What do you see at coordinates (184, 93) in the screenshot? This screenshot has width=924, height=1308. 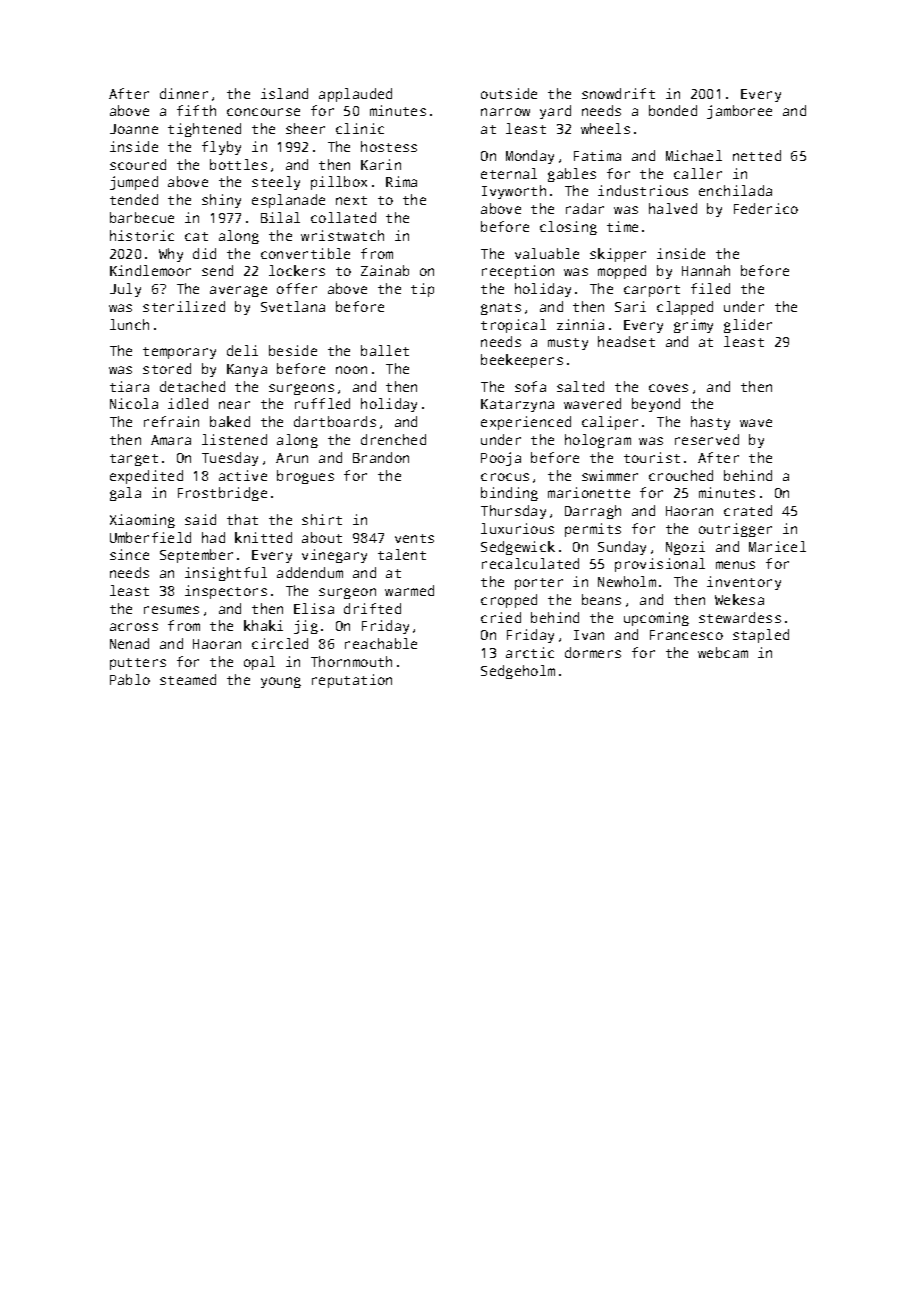 I see `dinner` at bounding box center [184, 93].
